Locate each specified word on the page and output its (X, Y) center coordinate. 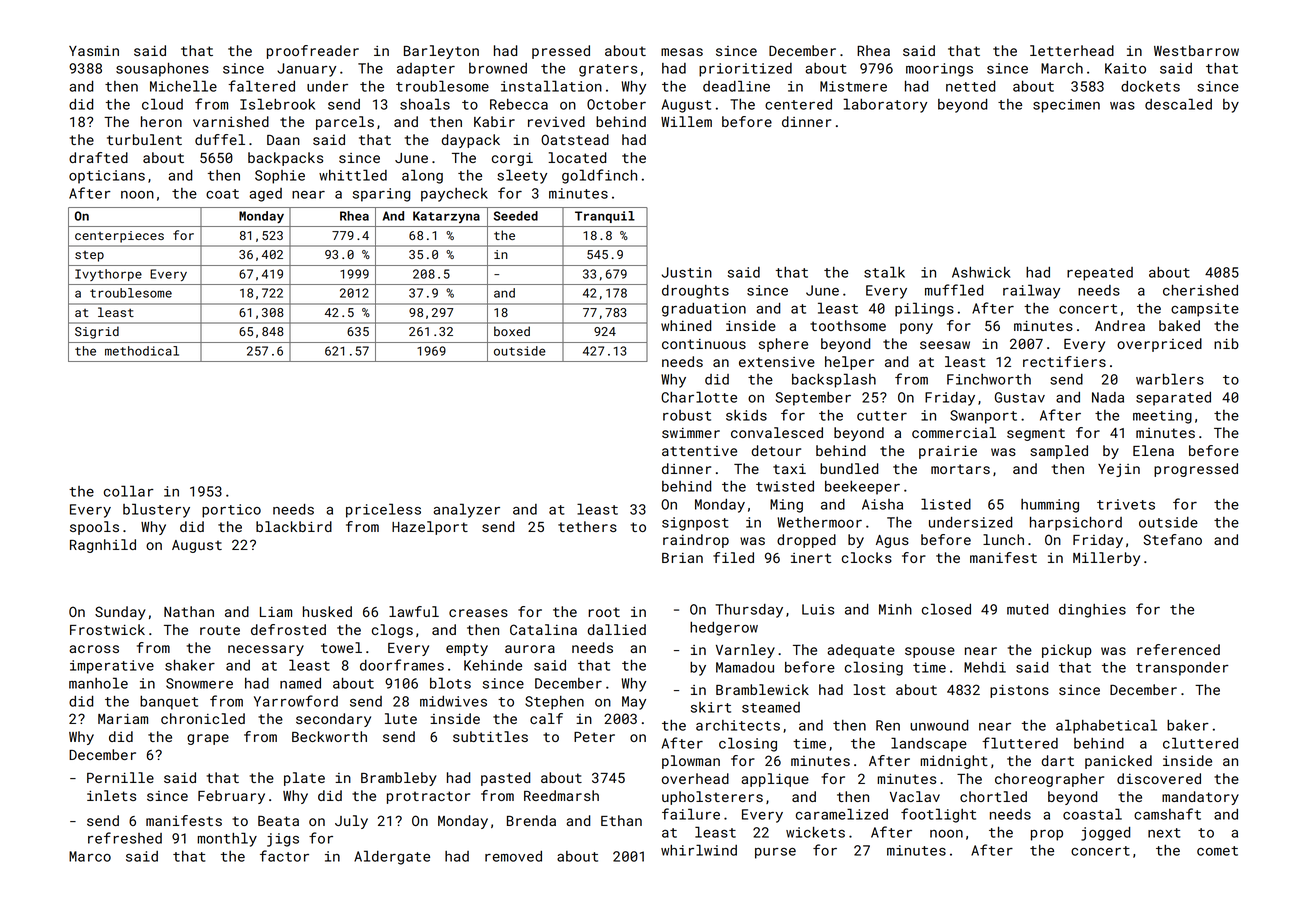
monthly (227, 839)
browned (498, 68)
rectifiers (1064, 361)
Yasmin (94, 51)
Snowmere (199, 683)
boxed (512, 331)
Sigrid (97, 332)
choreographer (1049, 780)
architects (738, 725)
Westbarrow (1196, 50)
